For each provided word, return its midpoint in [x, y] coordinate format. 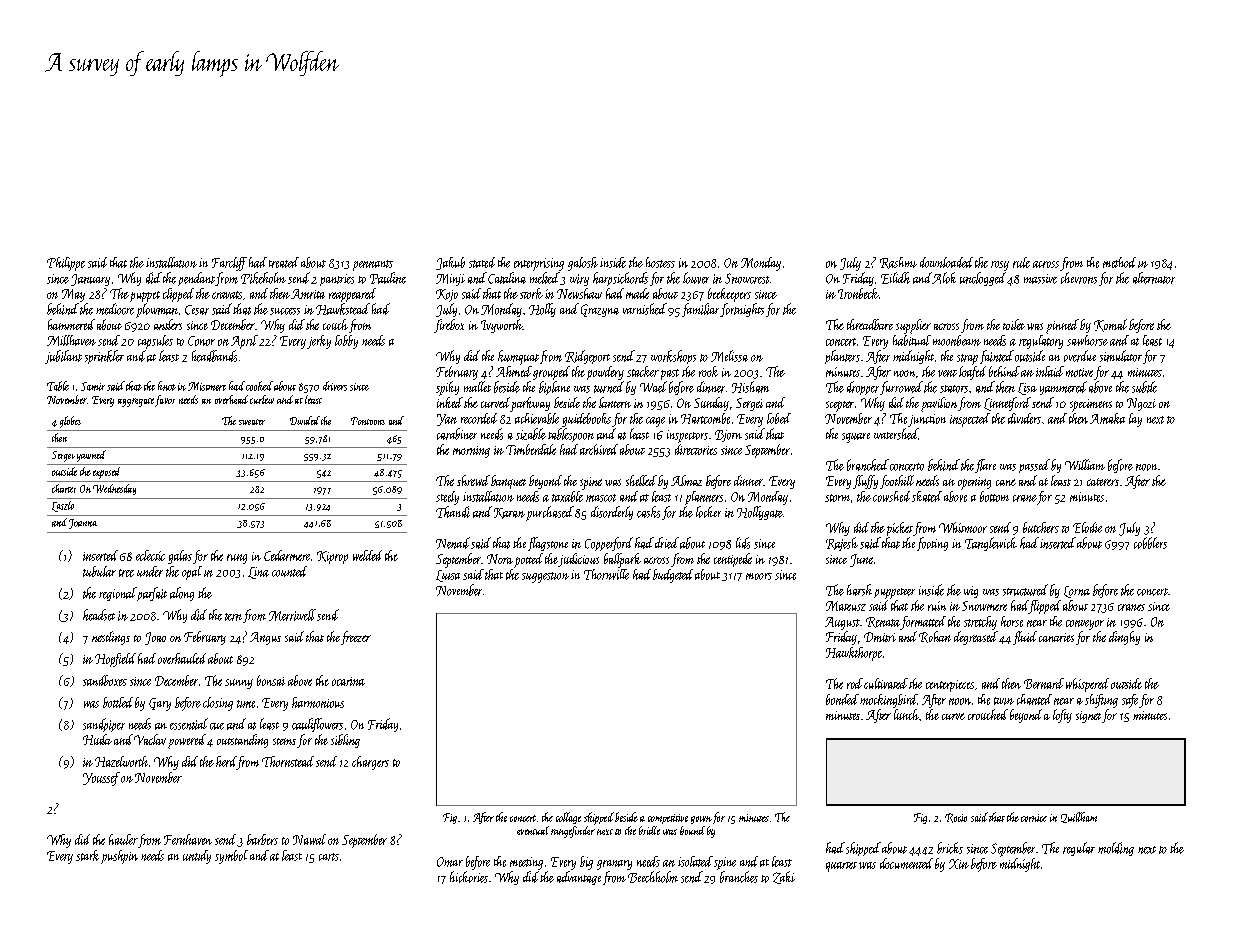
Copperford [609, 544]
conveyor [1085, 625]
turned [609, 387]
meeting [526, 863]
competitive [668, 819]
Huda [97, 739]
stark [87, 855]
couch [335, 324]
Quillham [1079, 817]
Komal [1110, 325]
